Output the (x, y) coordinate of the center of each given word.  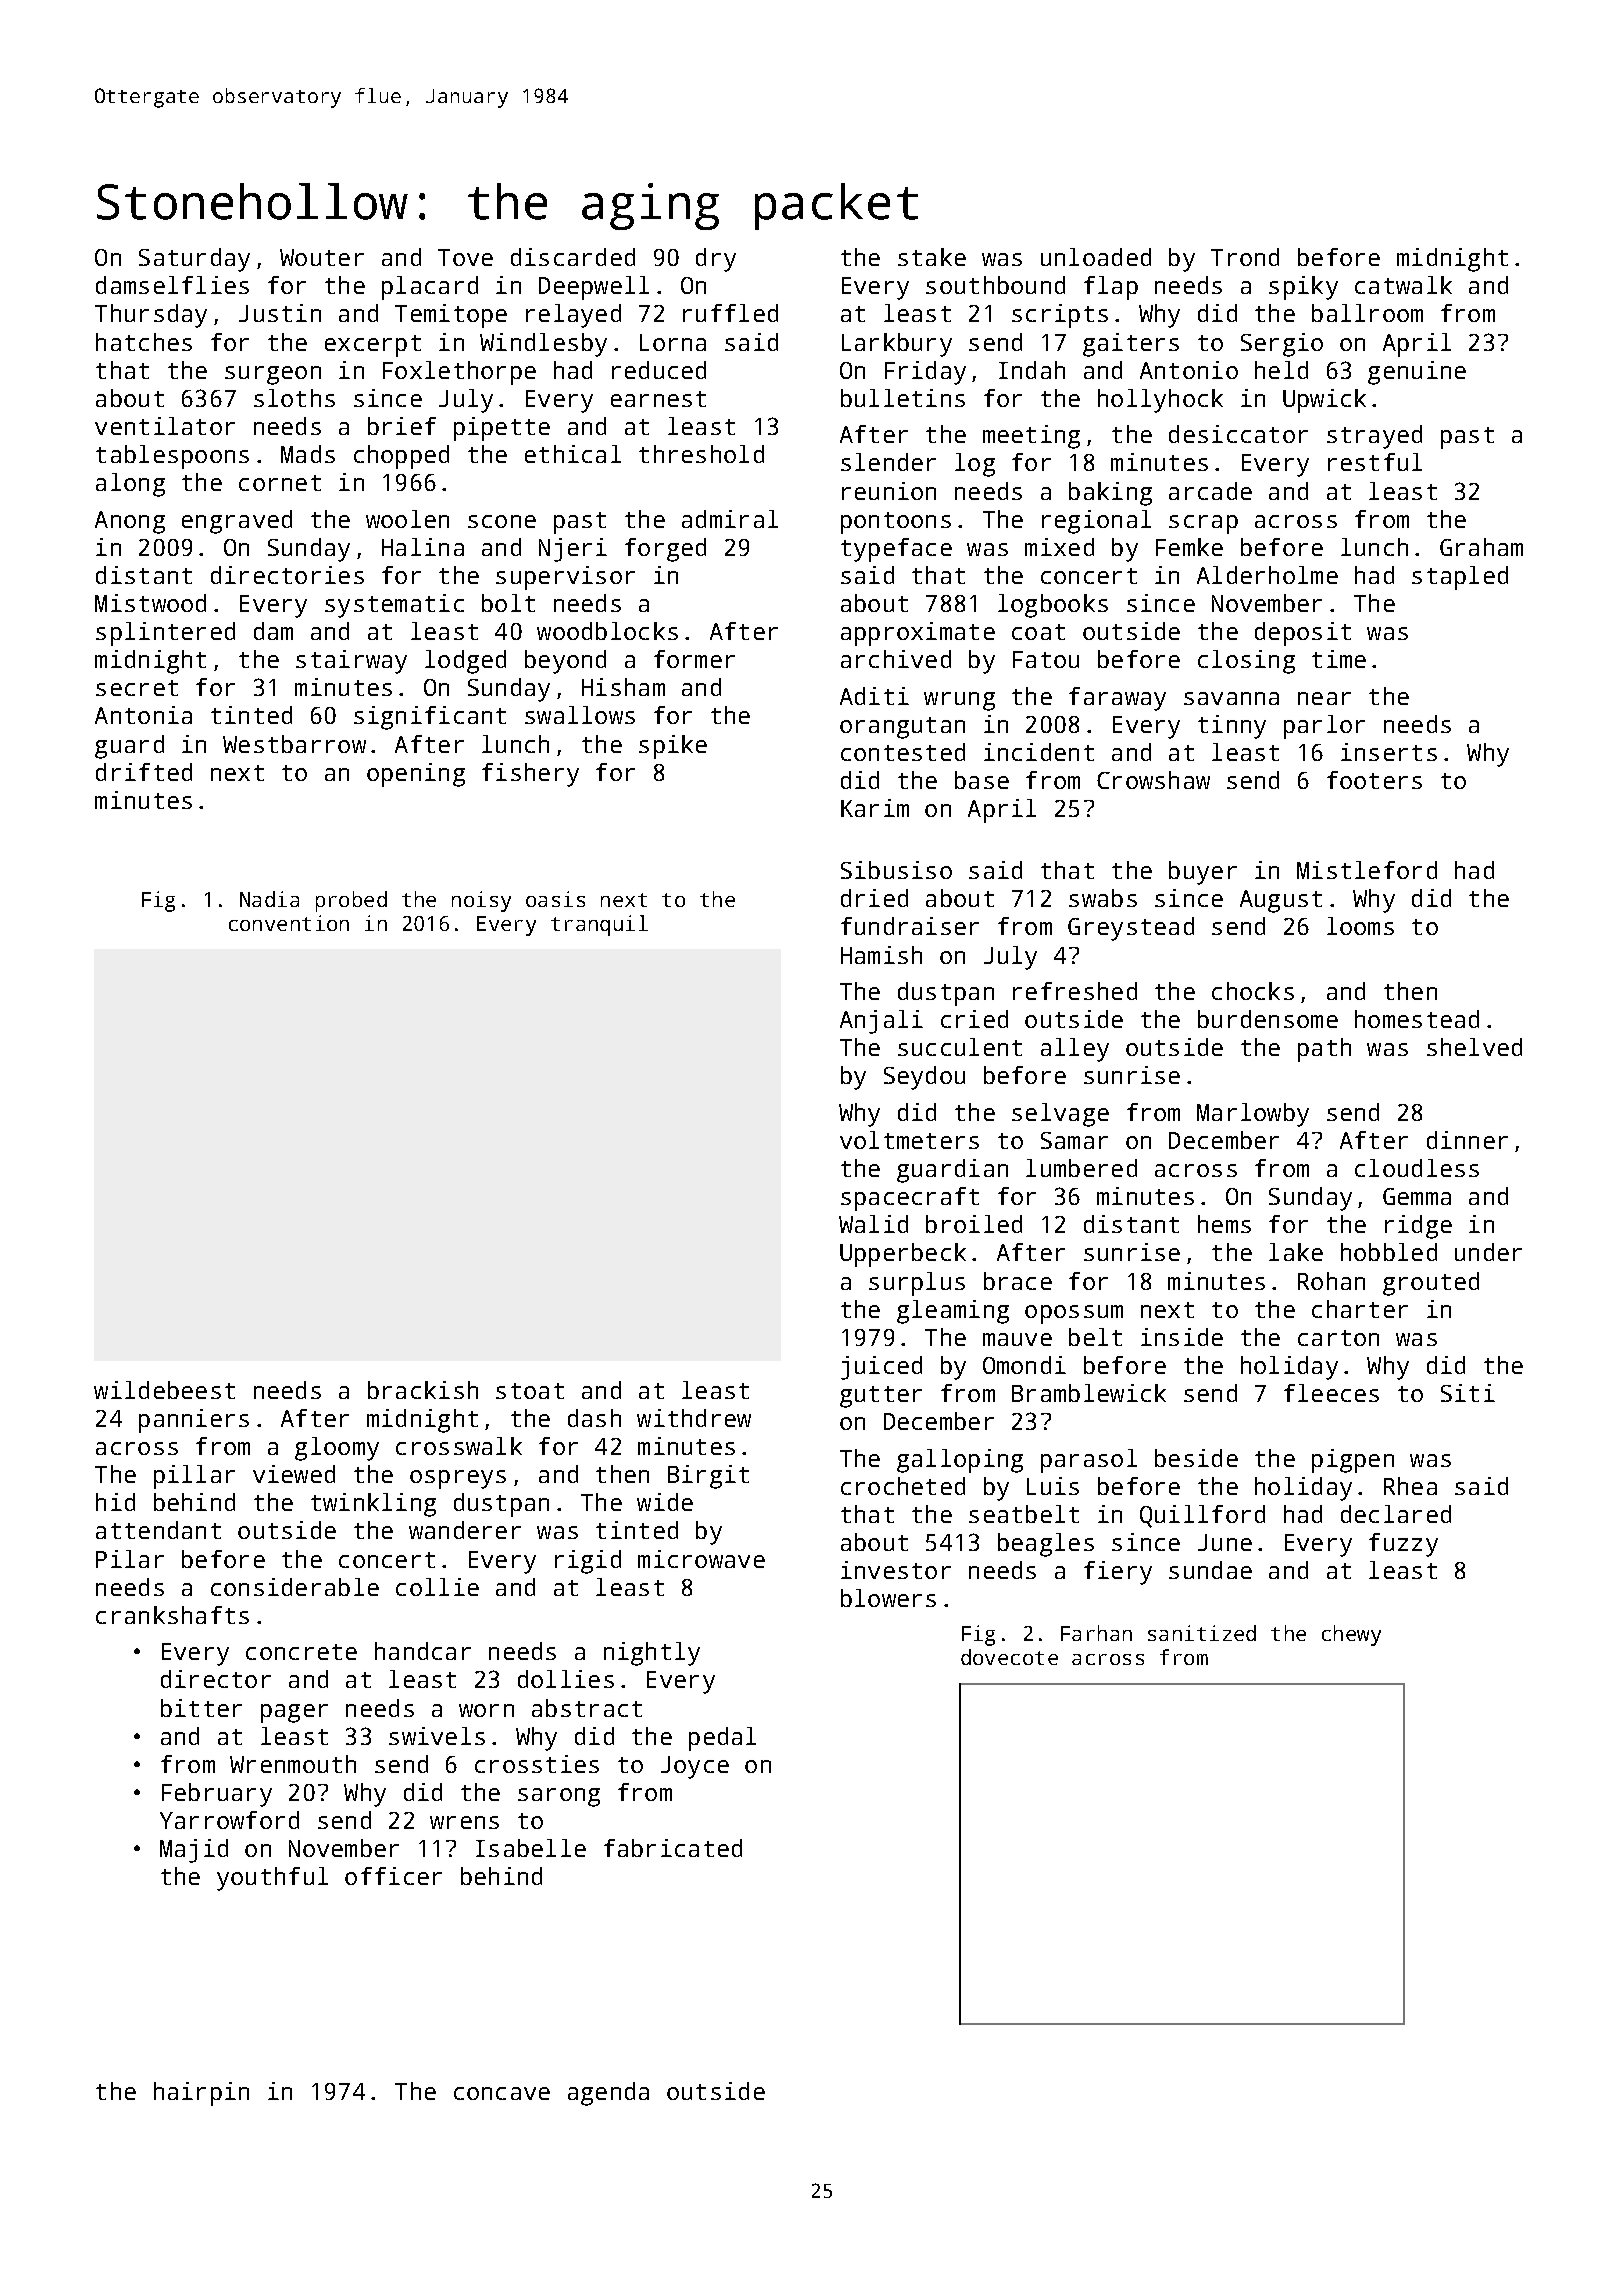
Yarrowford (229, 1820)
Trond (1245, 257)
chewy (1351, 1635)
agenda (608, 2094)
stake (932, 257)
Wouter (322, 257)
